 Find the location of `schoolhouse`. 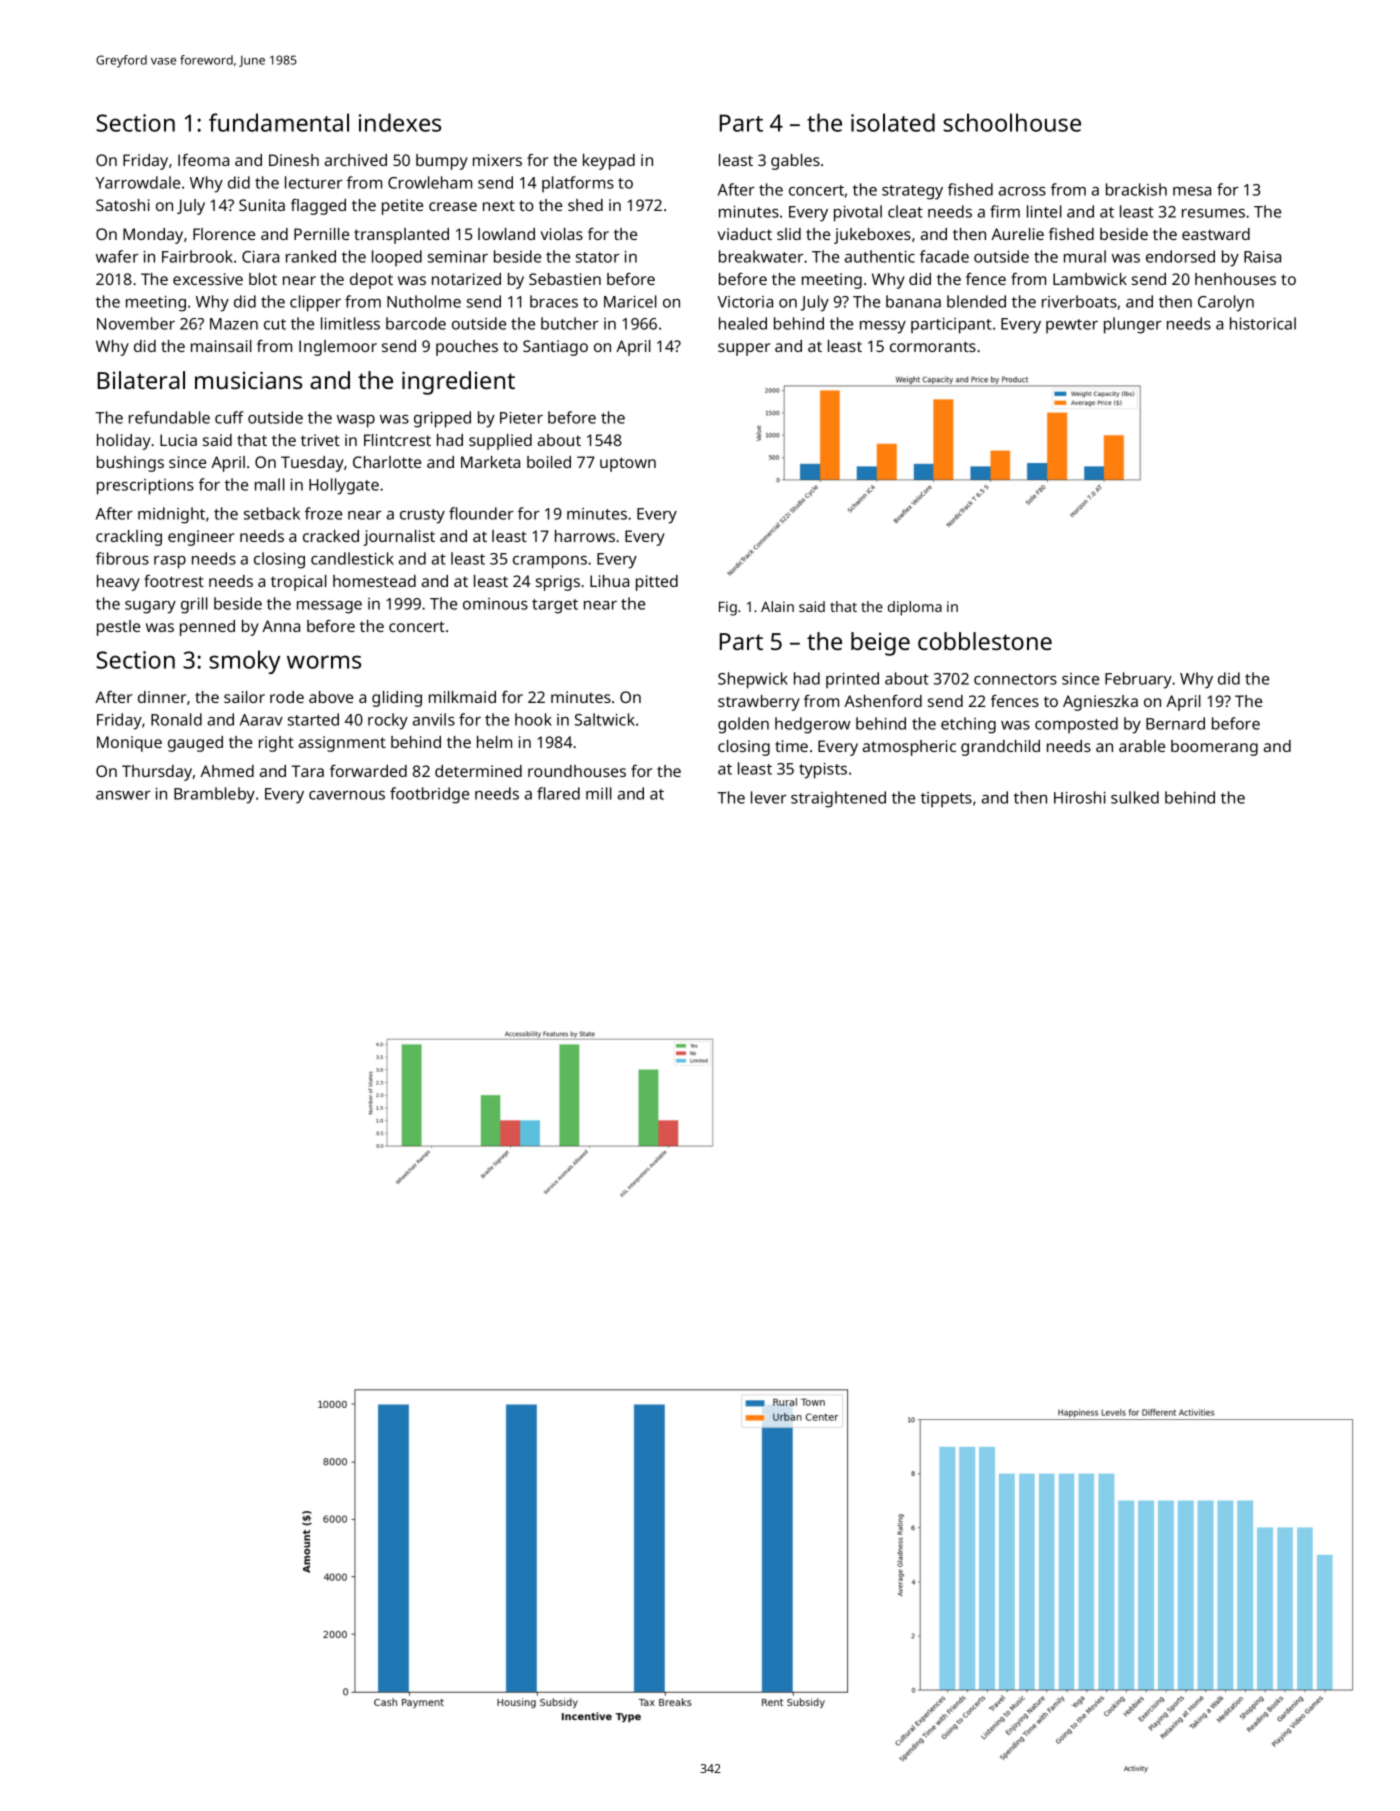

schoolhouse is located at coordinates (1012, 122).
